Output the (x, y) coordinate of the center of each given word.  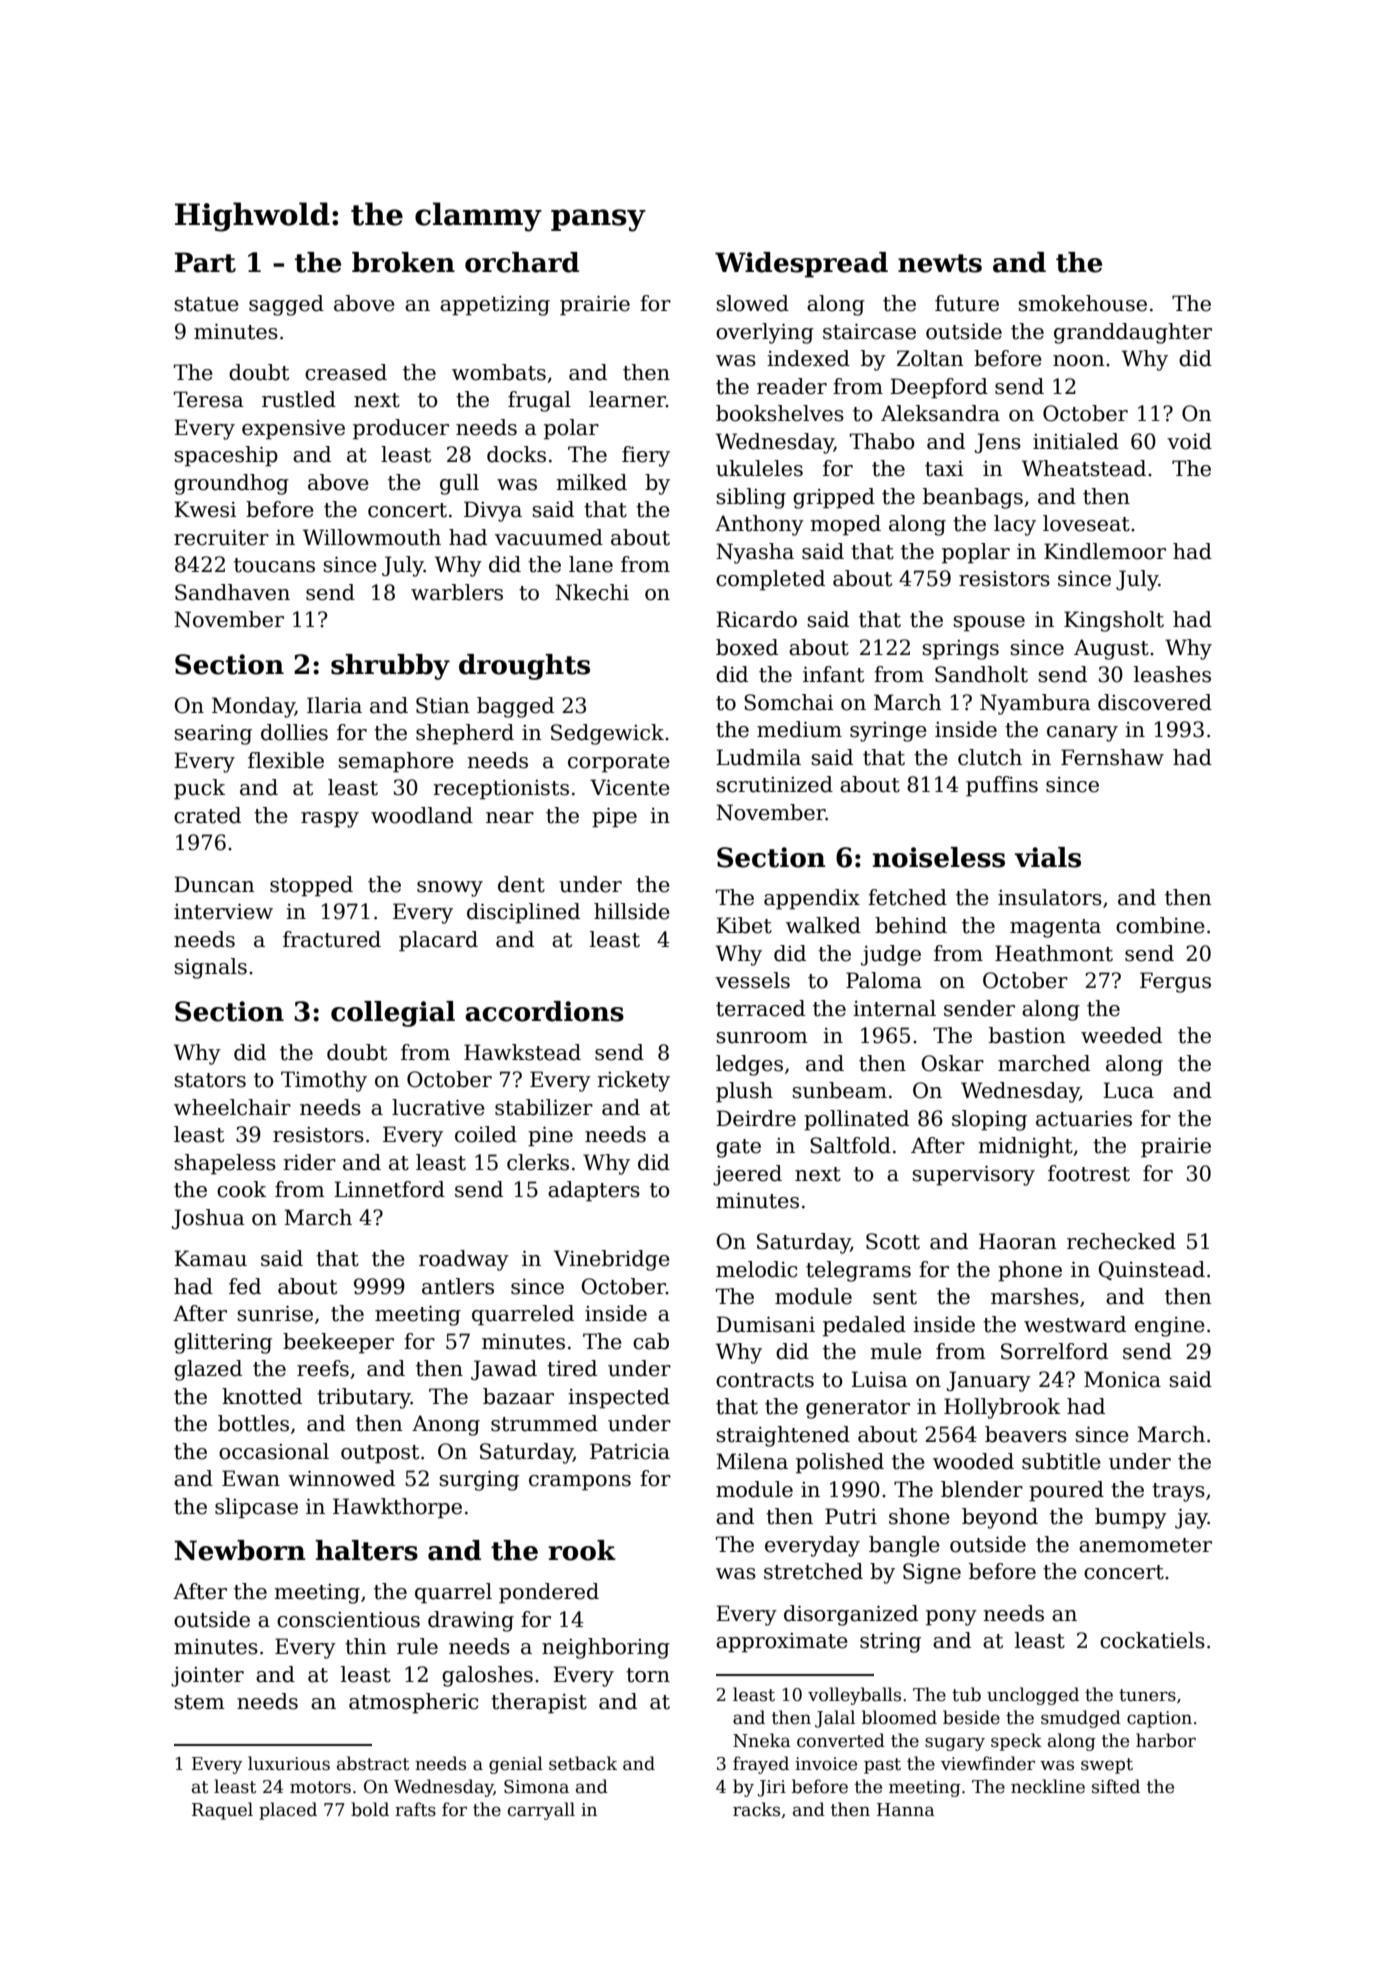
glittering (223, 1343)
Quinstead (1151, 1270)
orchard (522, 262)
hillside (632, 911)
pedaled (864, 1326)
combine (1160, 925)
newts (940, 263)
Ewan (251, 1478)
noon (1079, 361)
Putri (851, 1516)
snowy (450, 889)
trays (1178, 1492)
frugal (539, 401)
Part (205, 262)
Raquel (222, 1811)
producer (401, 429)
